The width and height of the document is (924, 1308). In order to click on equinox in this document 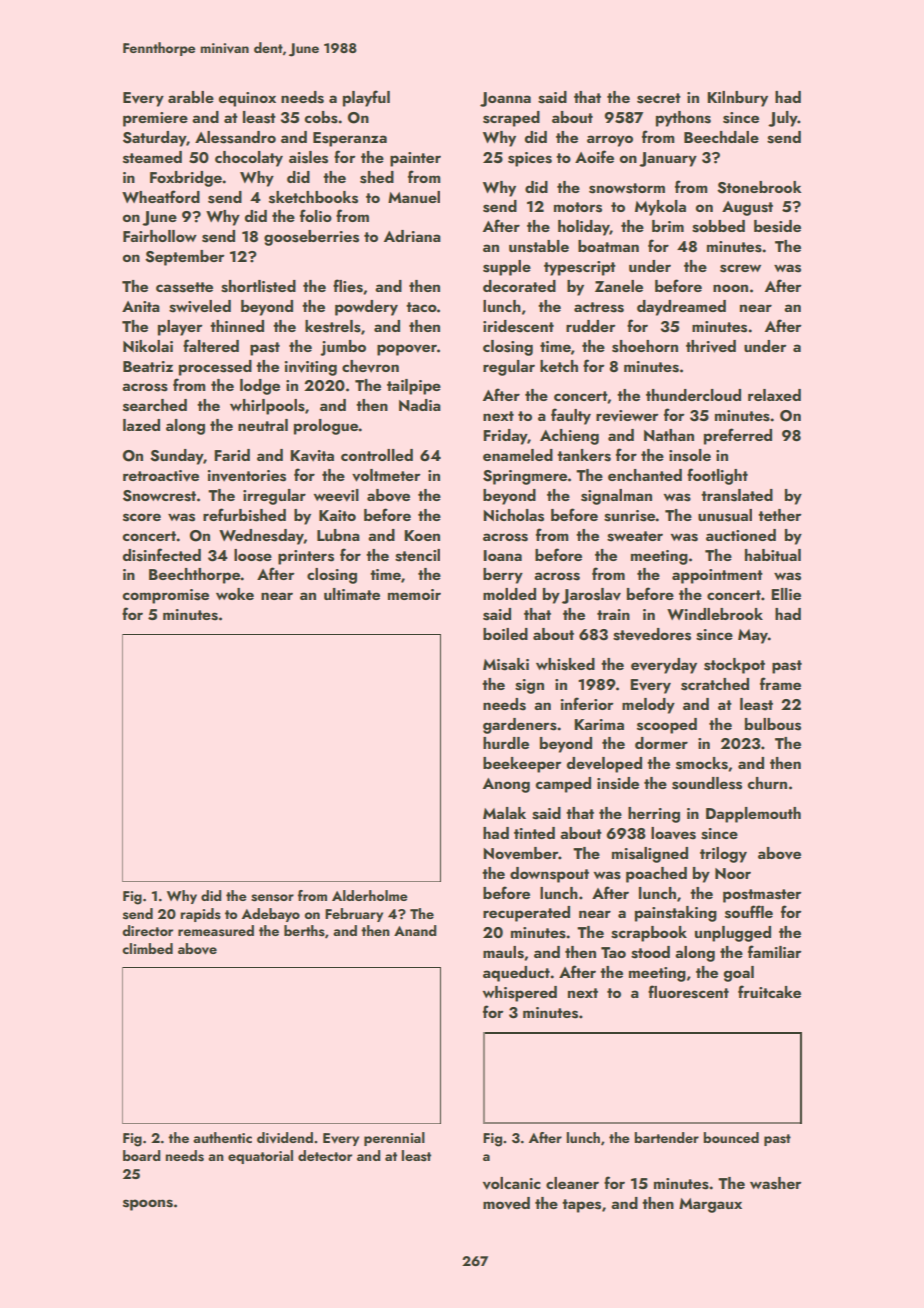, I will do `click(247, 99)`.
